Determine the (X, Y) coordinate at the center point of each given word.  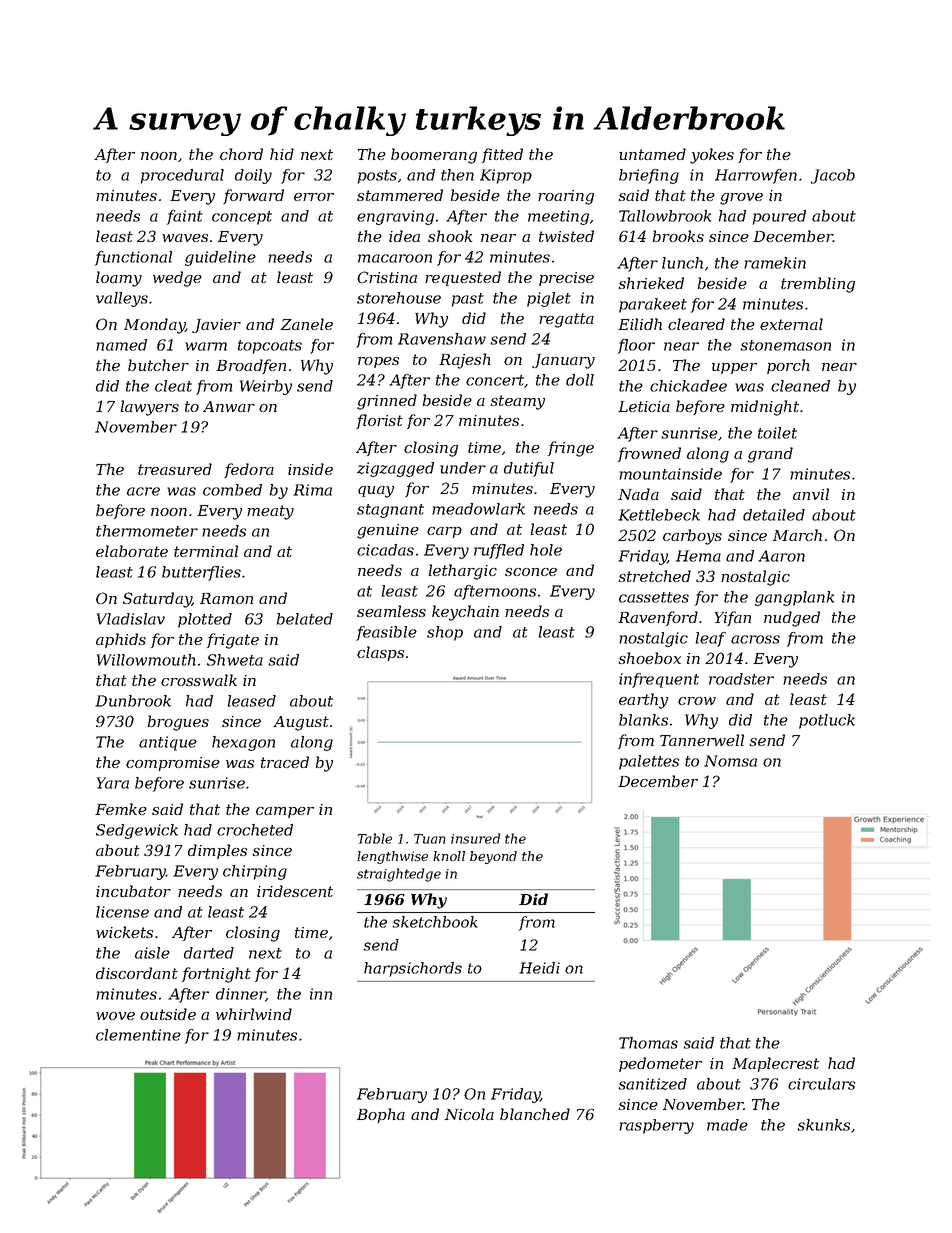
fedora (249, 470)
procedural (182, 176)
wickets (124, 932)
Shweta (235, 660)
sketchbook (435, 922)
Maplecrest (775, 1064)
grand (770, 455)
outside (168, 1014)
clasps (380, 653)
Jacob (833, 176)
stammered (400, 195)
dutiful (529, 469)
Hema (698, 556)
